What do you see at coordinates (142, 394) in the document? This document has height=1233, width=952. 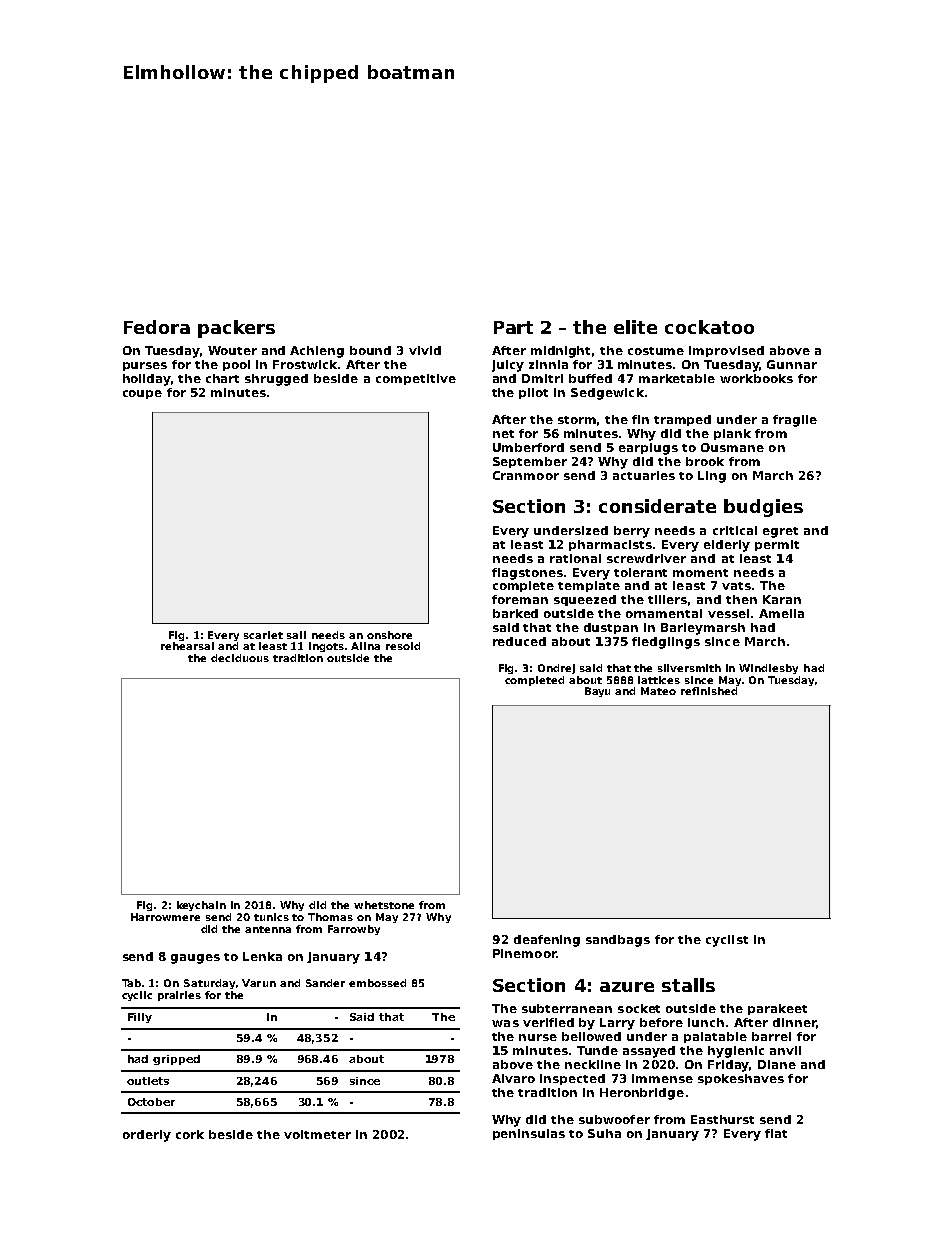 I see `coupe` at bounding box center [142, 394].
